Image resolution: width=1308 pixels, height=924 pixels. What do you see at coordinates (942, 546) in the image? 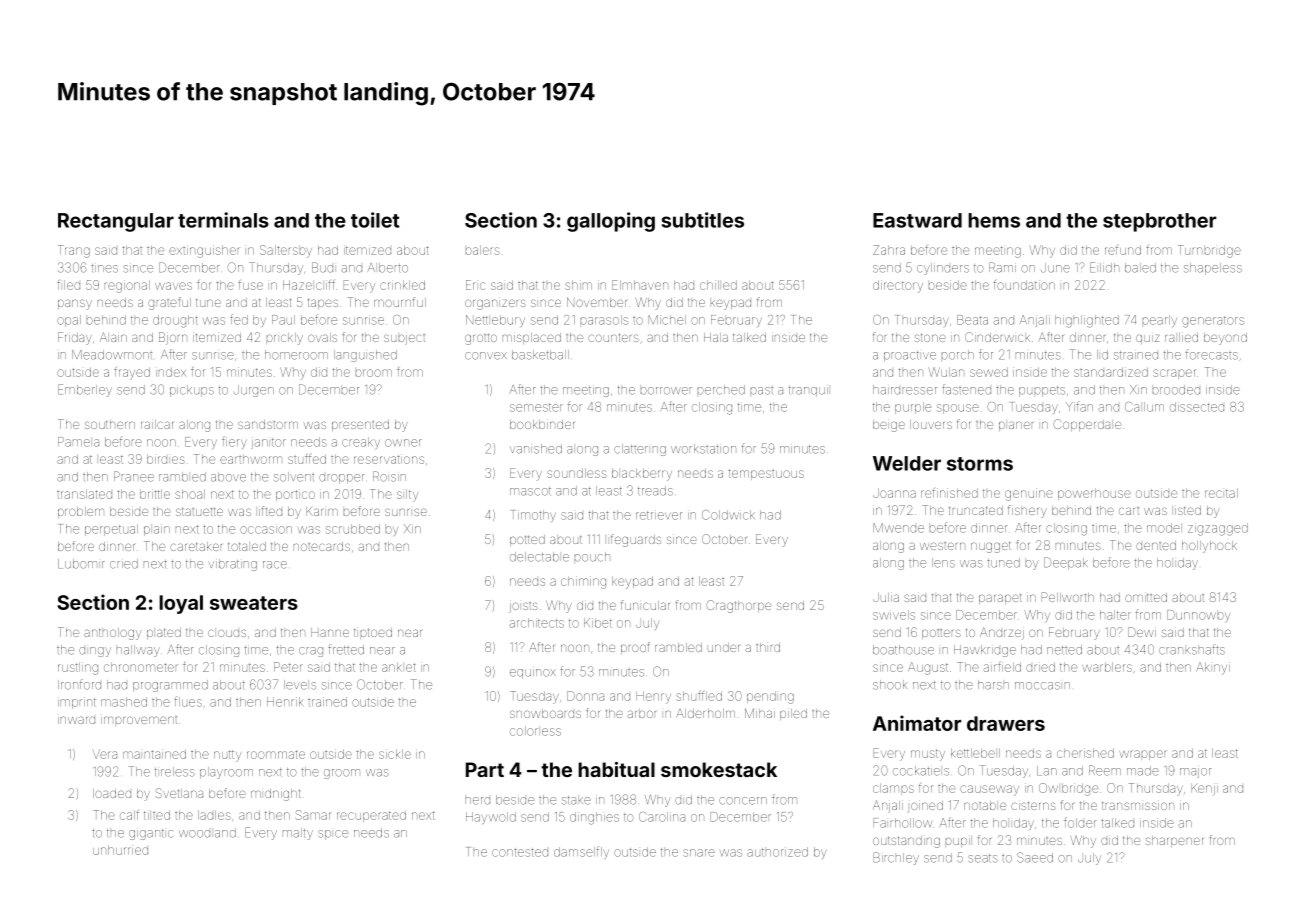
I see `western` at bounding box center [942, 546].
